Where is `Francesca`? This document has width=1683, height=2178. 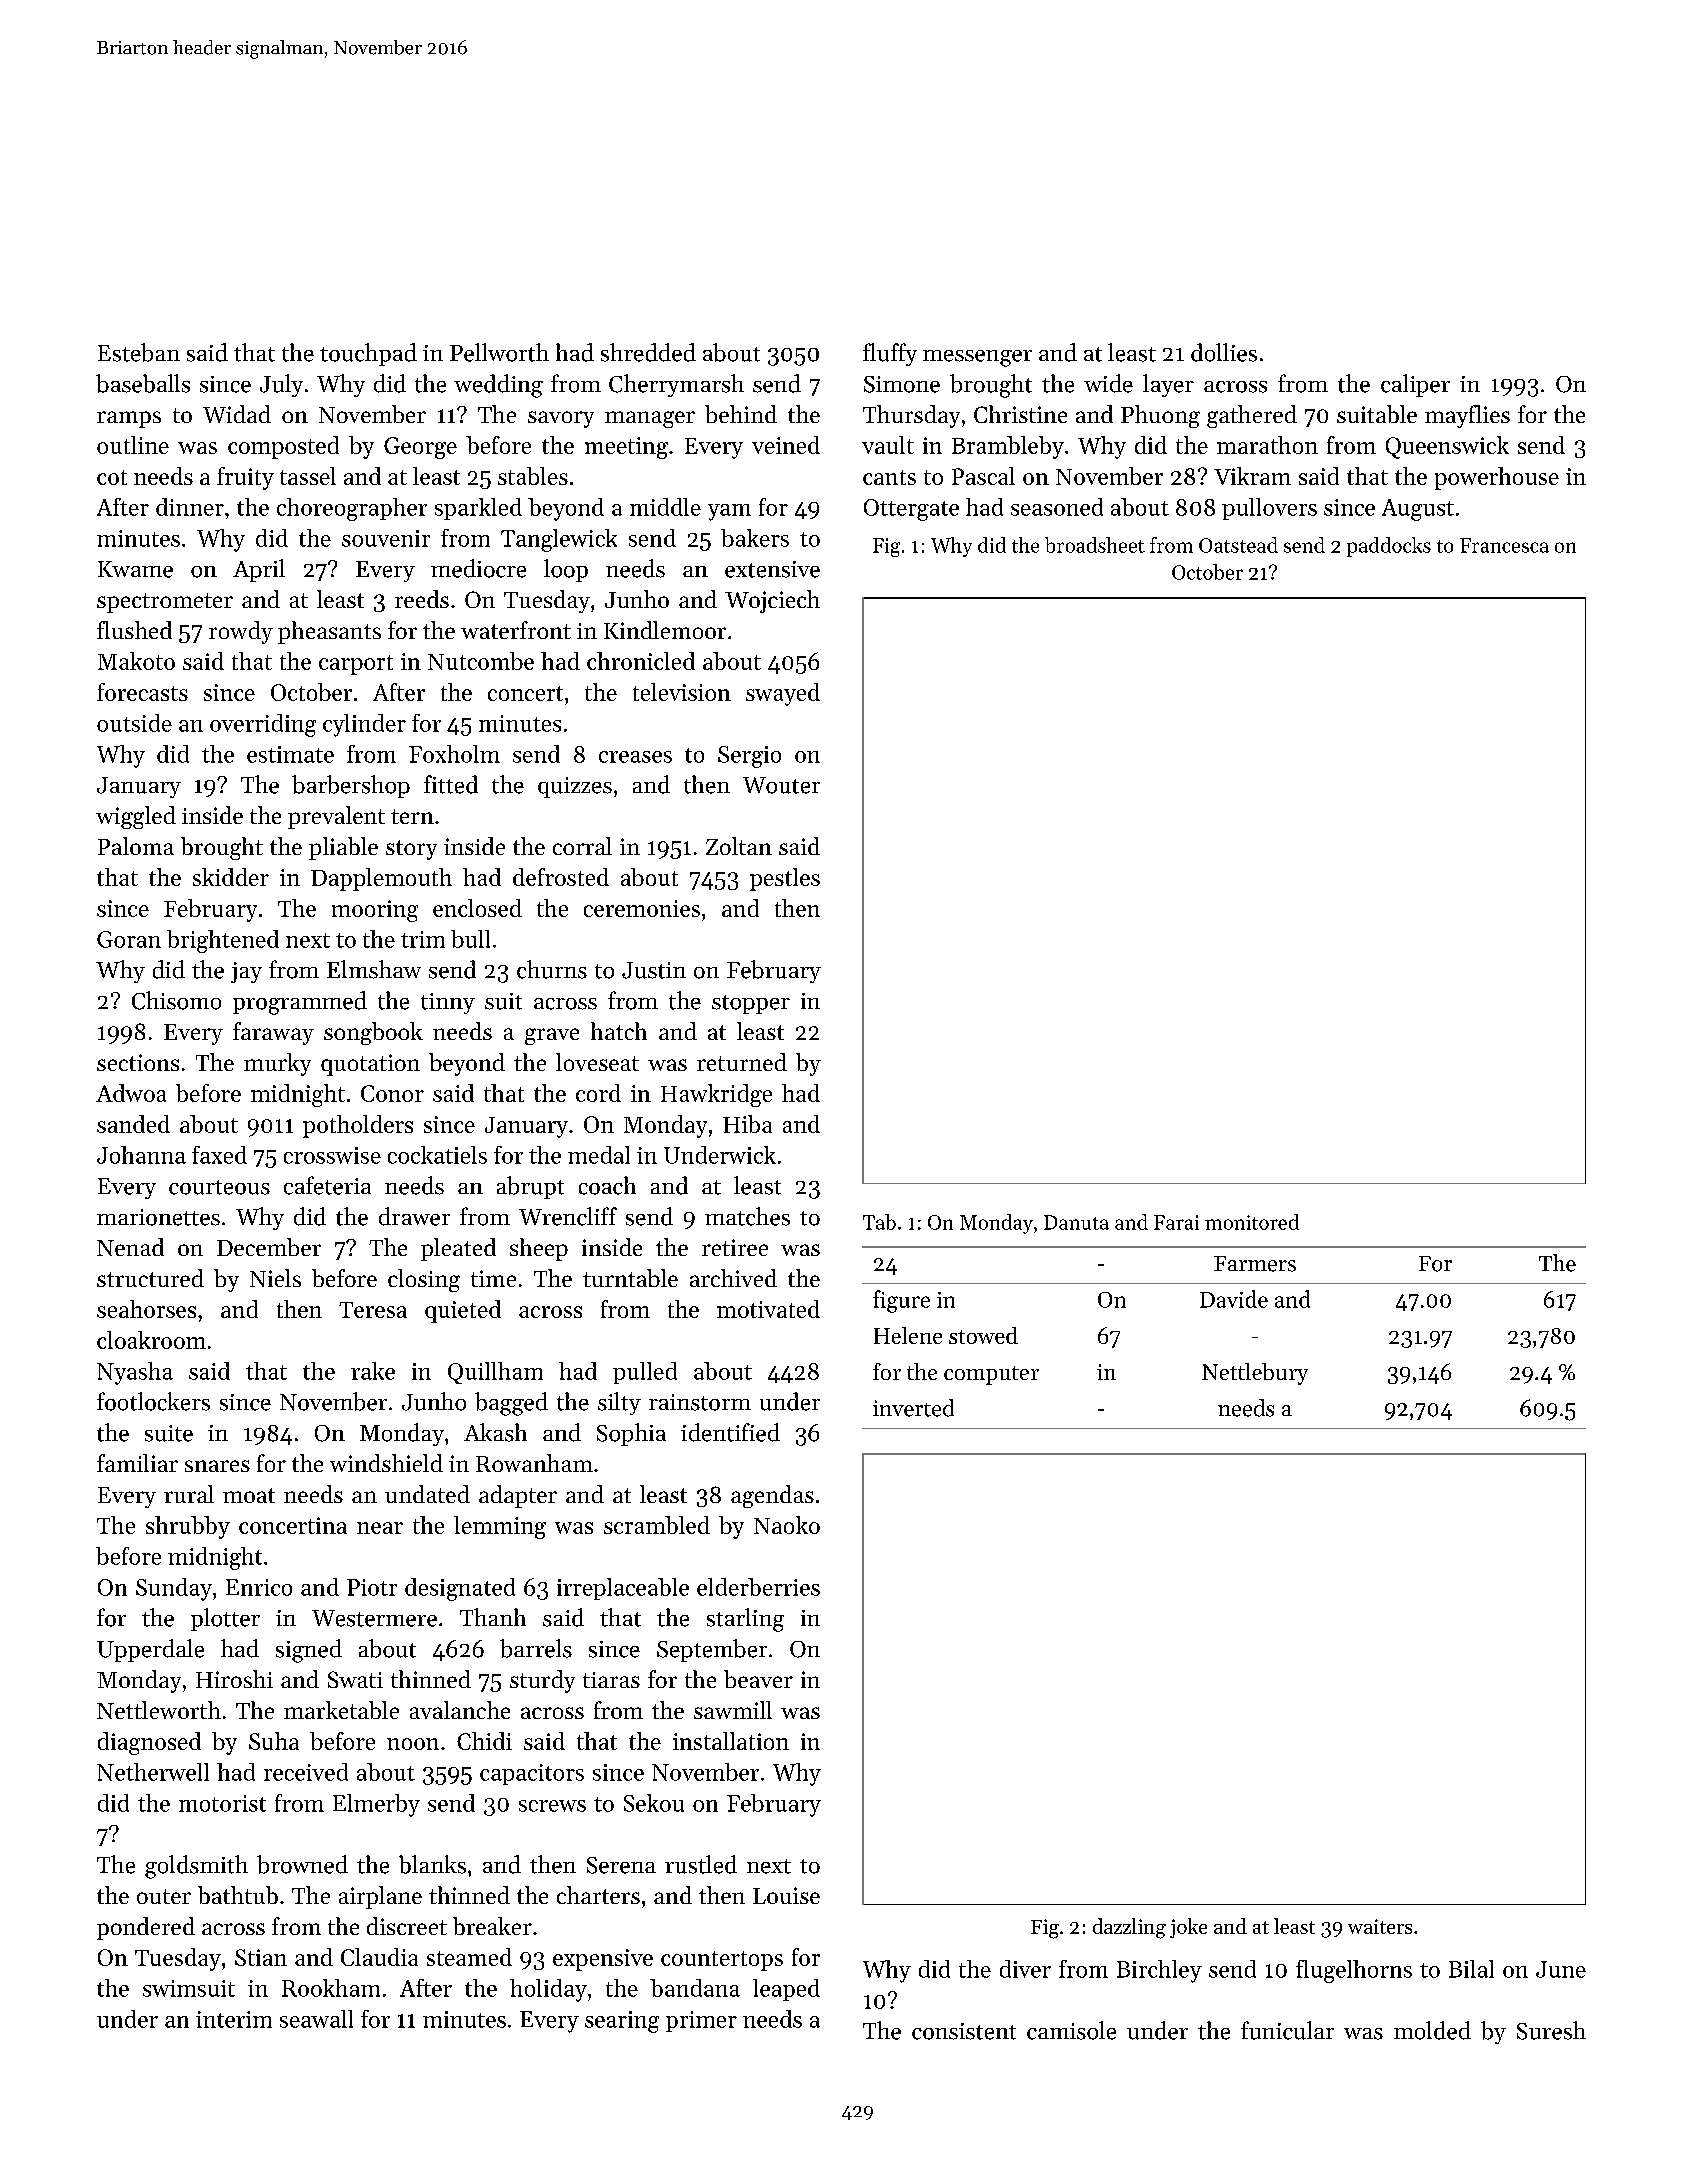 Francesca is located at coordinates (1504, 545).
